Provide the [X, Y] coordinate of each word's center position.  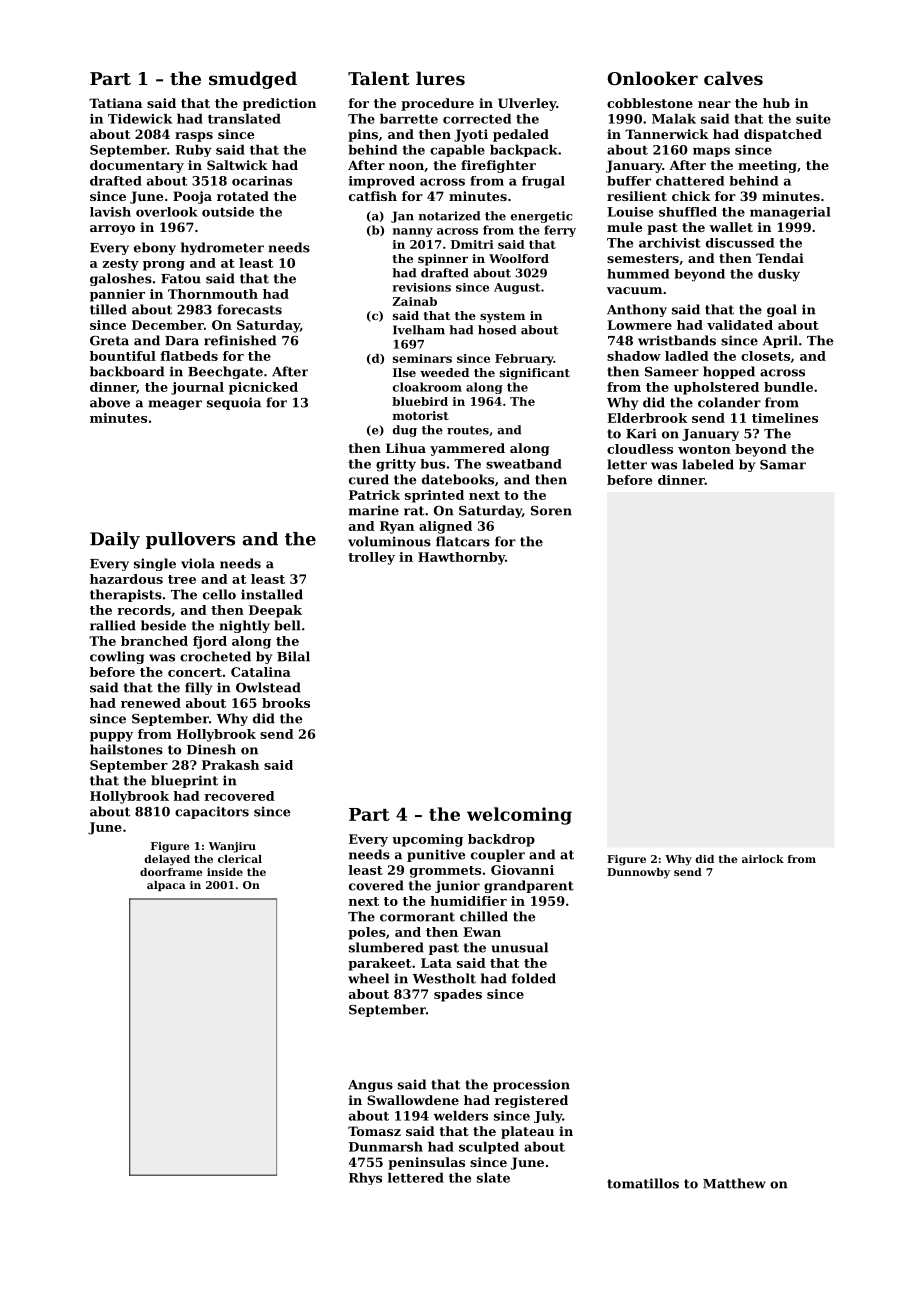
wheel [368, 978]
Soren [551, 511]
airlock [763, 859]
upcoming [427, 840]
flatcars [463, 541]
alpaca [166, 886]
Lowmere [639, 325]
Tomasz [374, 1131]
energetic [541, 217]
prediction [279, 104]
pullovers [190, 540]
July [548, 1117]
